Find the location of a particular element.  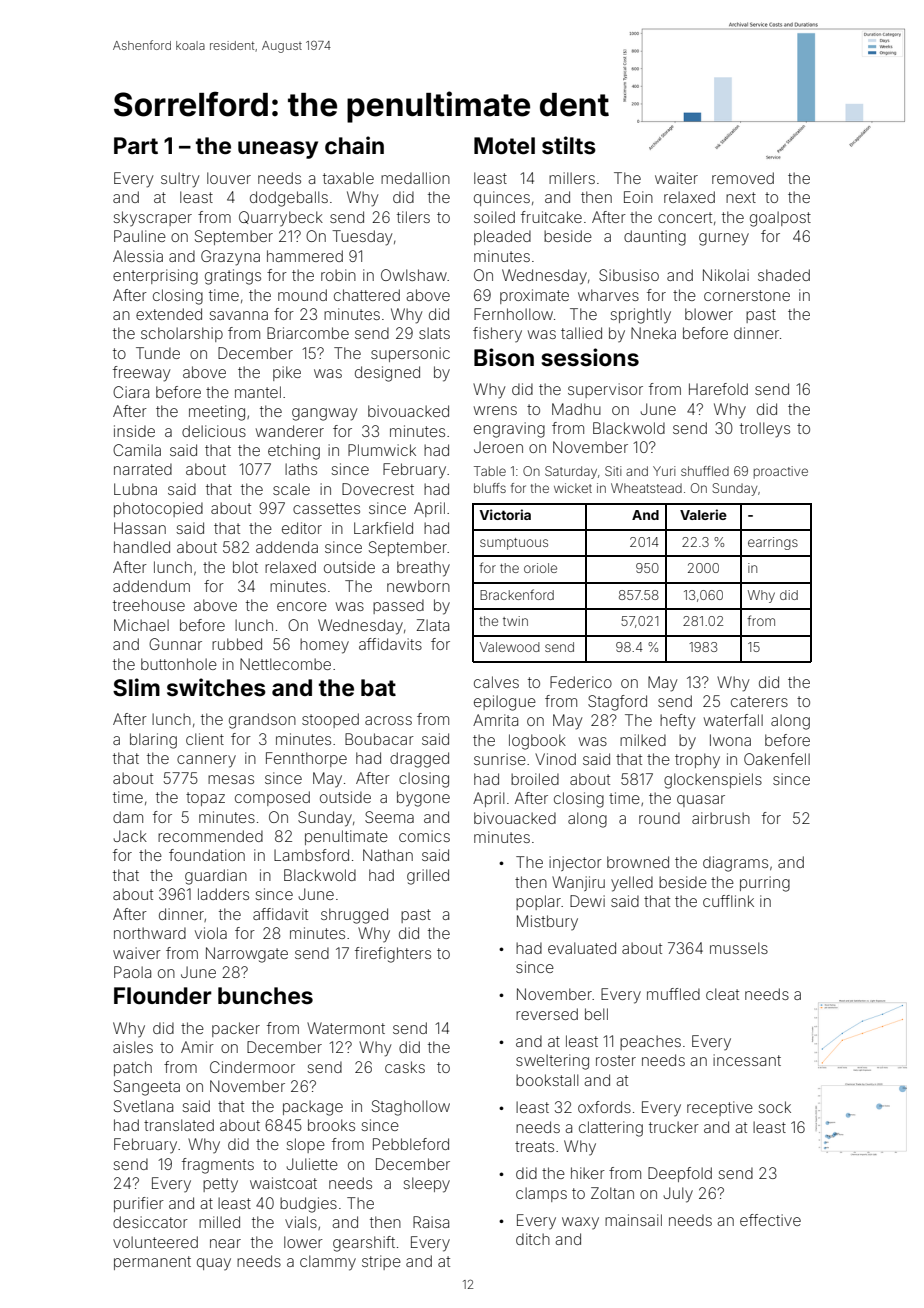

Flounder is located at coordinates (163, 996).
